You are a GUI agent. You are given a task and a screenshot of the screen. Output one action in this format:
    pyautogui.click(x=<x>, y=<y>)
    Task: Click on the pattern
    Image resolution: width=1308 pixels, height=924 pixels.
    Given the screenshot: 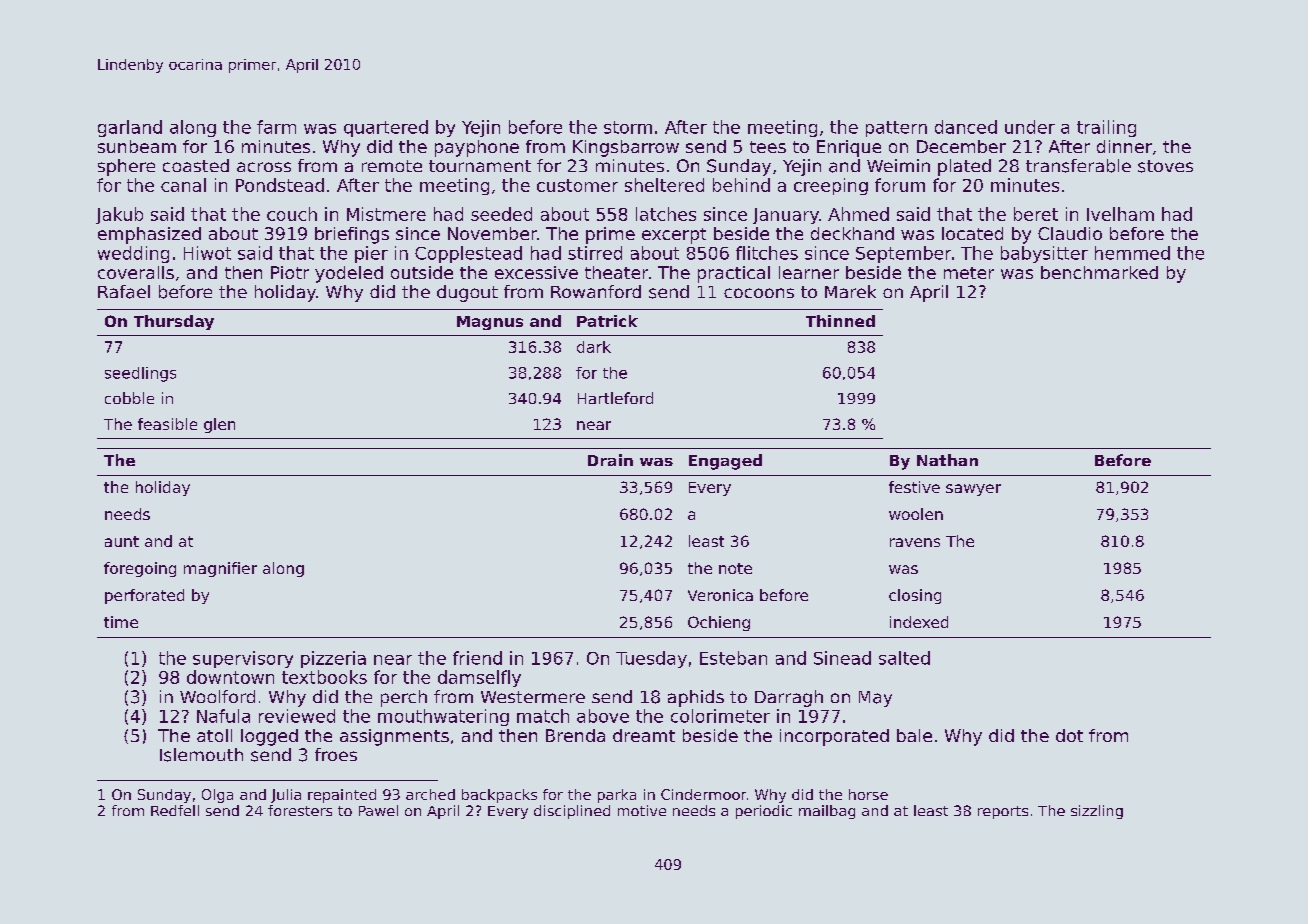 What is the action you would take?
    pyautogui.click(x=896, y=129)
